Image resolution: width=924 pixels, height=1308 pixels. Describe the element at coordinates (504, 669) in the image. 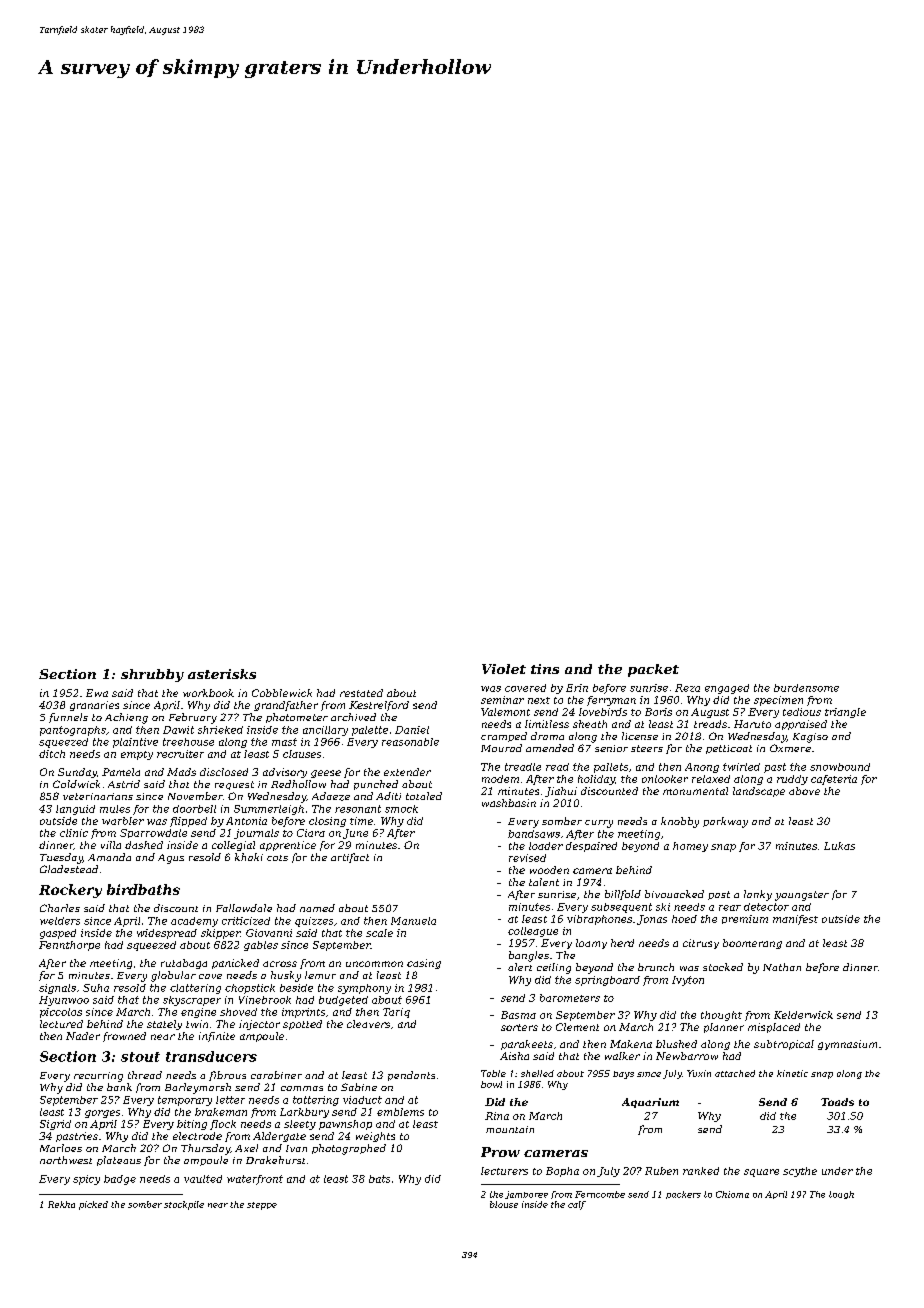

I see `Violet` at that location.
